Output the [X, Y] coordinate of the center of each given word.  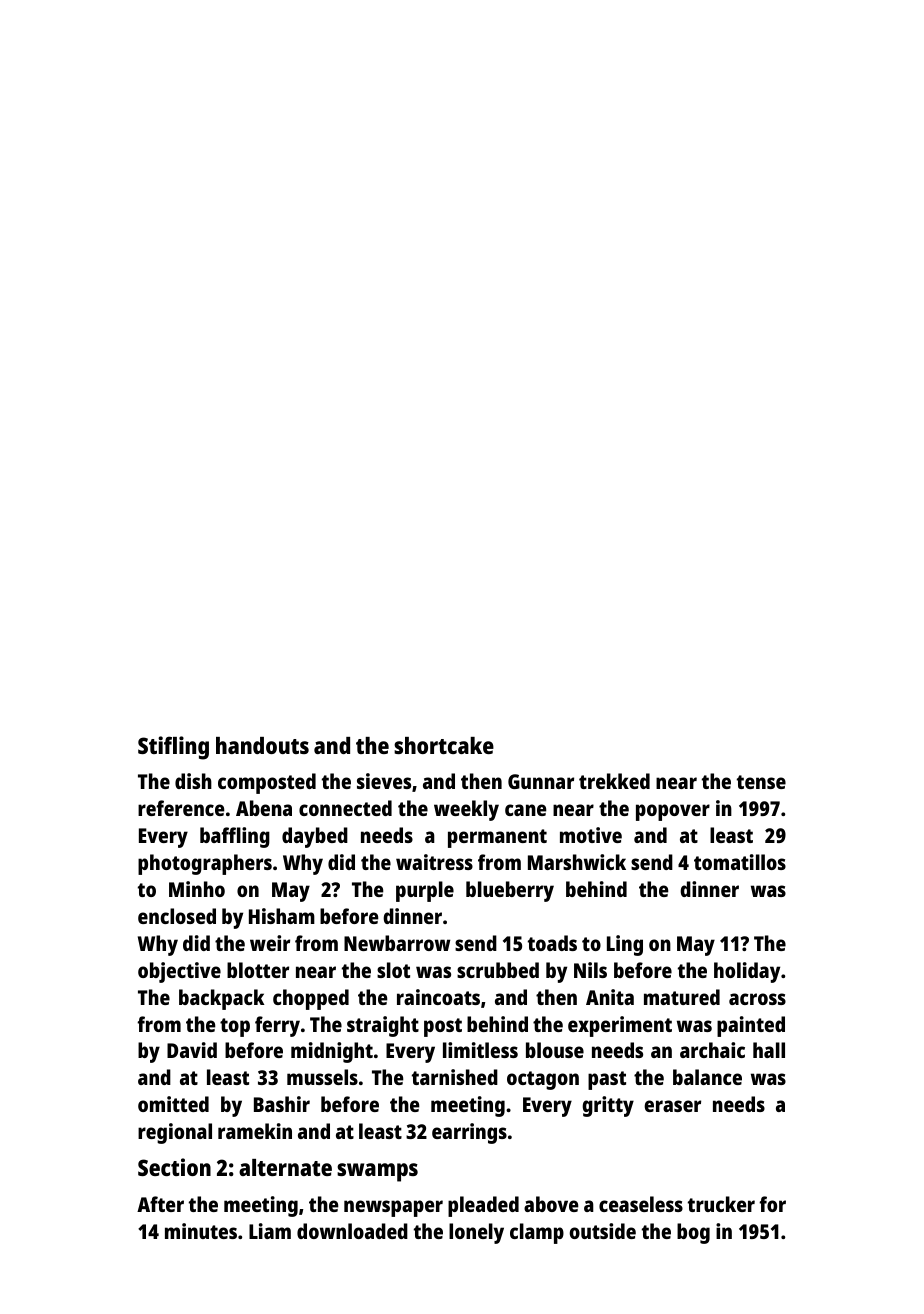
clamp [537, 1233]
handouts [262, 745]
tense [761, 782]
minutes [201, 1231]
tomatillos [740, 862]
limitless [480, 1050]
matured [682, 997]
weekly [466, 810]
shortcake [444, 745]
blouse [555, 1050]
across [757, 999]
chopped [311, 999]
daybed [315, 837]
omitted [173, 1104]
